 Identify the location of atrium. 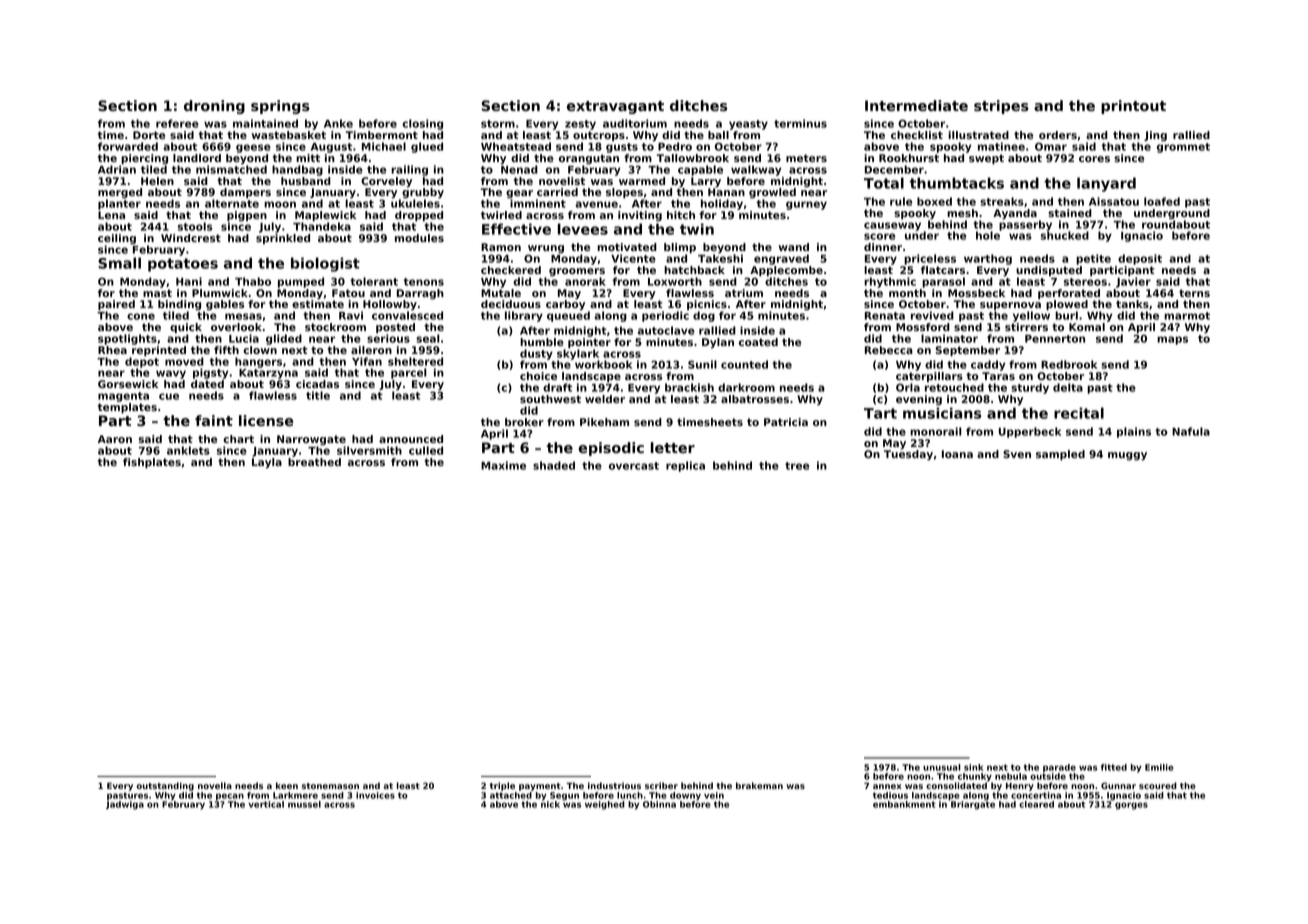
(744, 293).
